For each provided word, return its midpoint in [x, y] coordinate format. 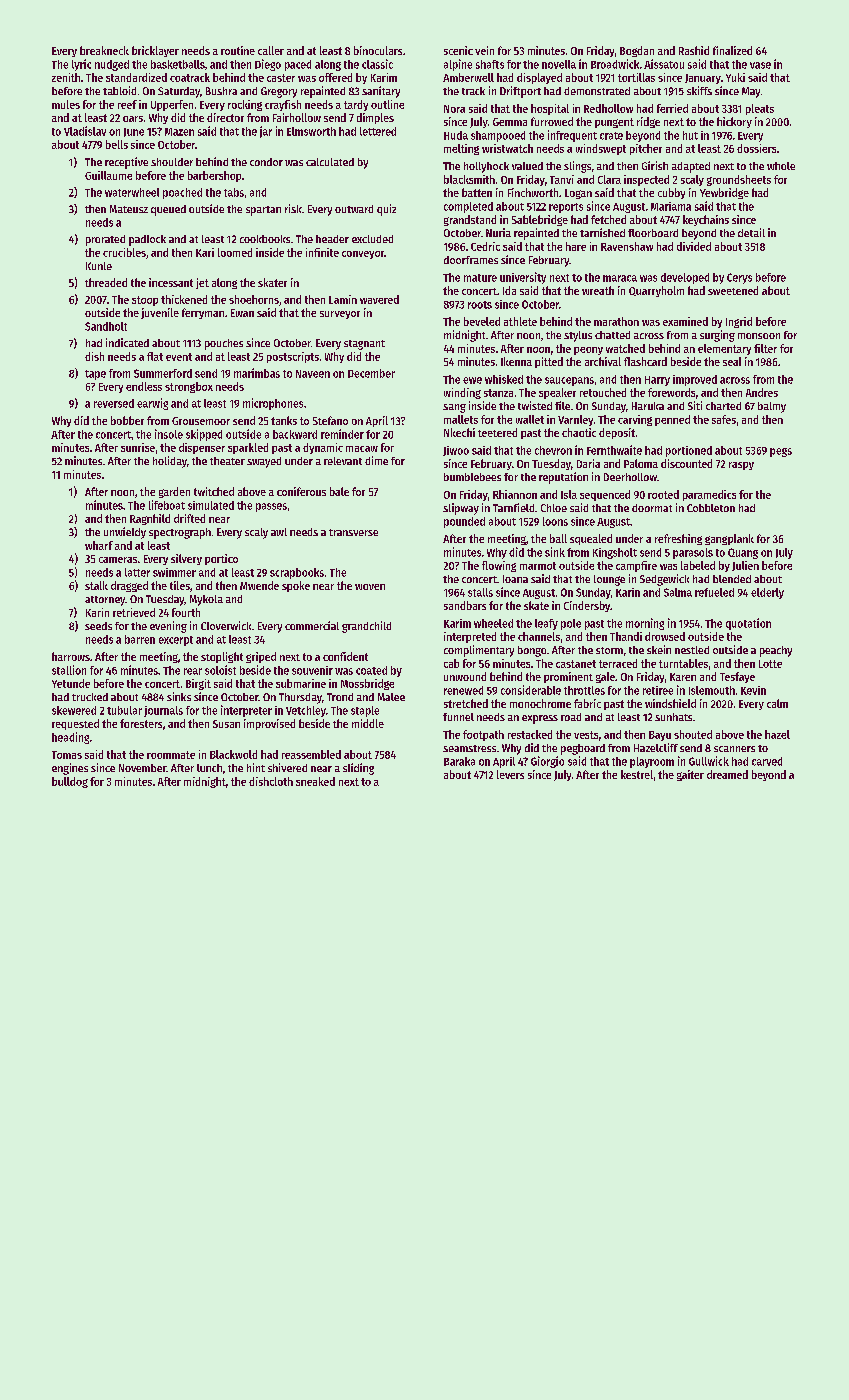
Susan [226, 724]
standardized [136, 77]
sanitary [381, 92]
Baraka [459, 761]
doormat [652, 508]
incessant [171, 282]
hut [690, 135]
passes [271, 507]
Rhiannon [515, 494]
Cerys [739, 278]
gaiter [690, 775]
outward [354, 209]
